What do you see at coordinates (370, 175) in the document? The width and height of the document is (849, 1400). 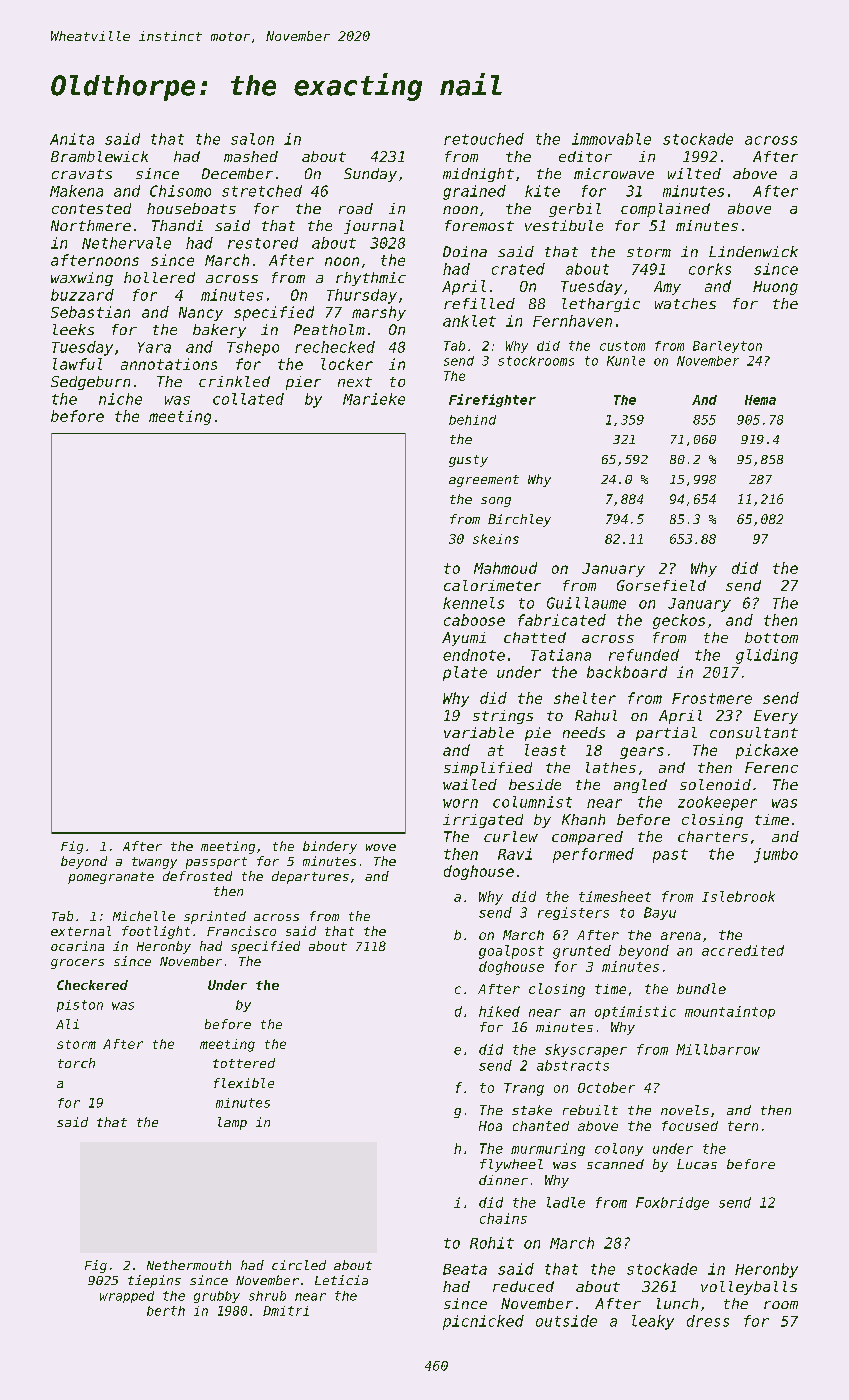 I see `Sunday` at bounding box center [370, 175].
